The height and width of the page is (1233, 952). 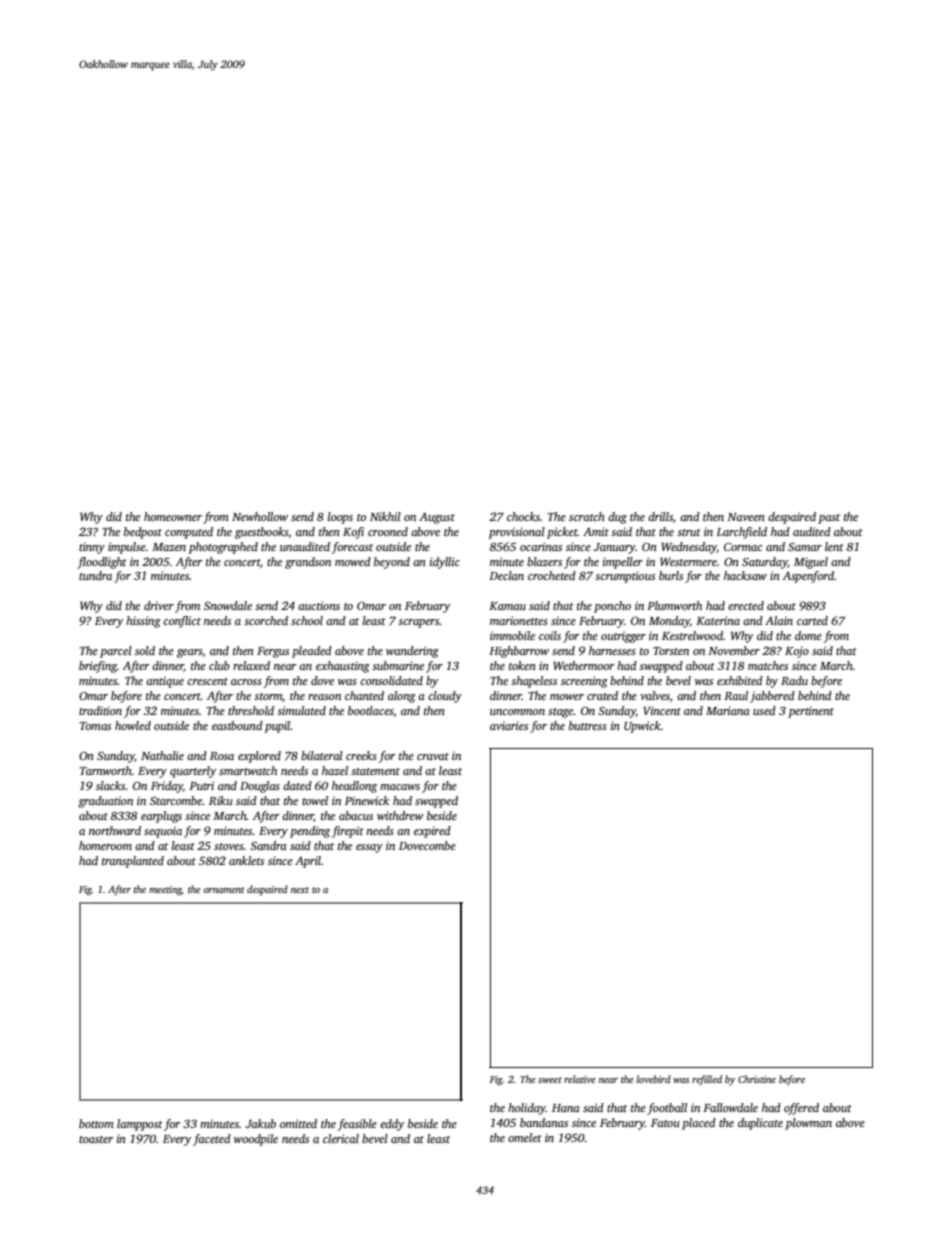 I want to click on bottom, so click(x=96, y=1123).
